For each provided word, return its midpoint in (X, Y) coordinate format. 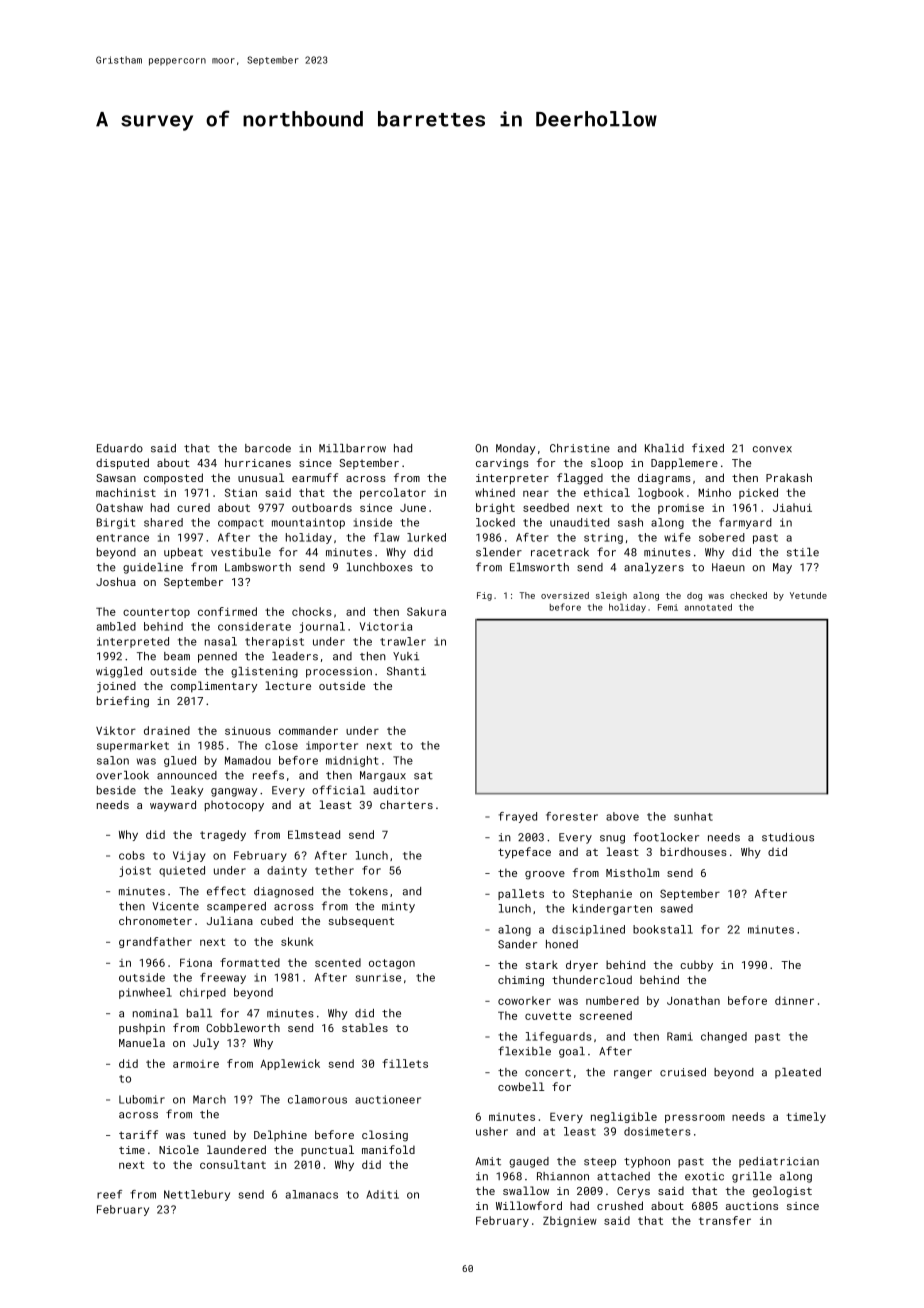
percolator (393, 493)
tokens (368, 891)
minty (398, 907)
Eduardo (120, 448)
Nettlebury (197, 1195)
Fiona (196, 962)
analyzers (654, 568)
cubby (696, 966)
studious (788, 837)
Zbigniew (570, 1221)
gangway (234, 792)
